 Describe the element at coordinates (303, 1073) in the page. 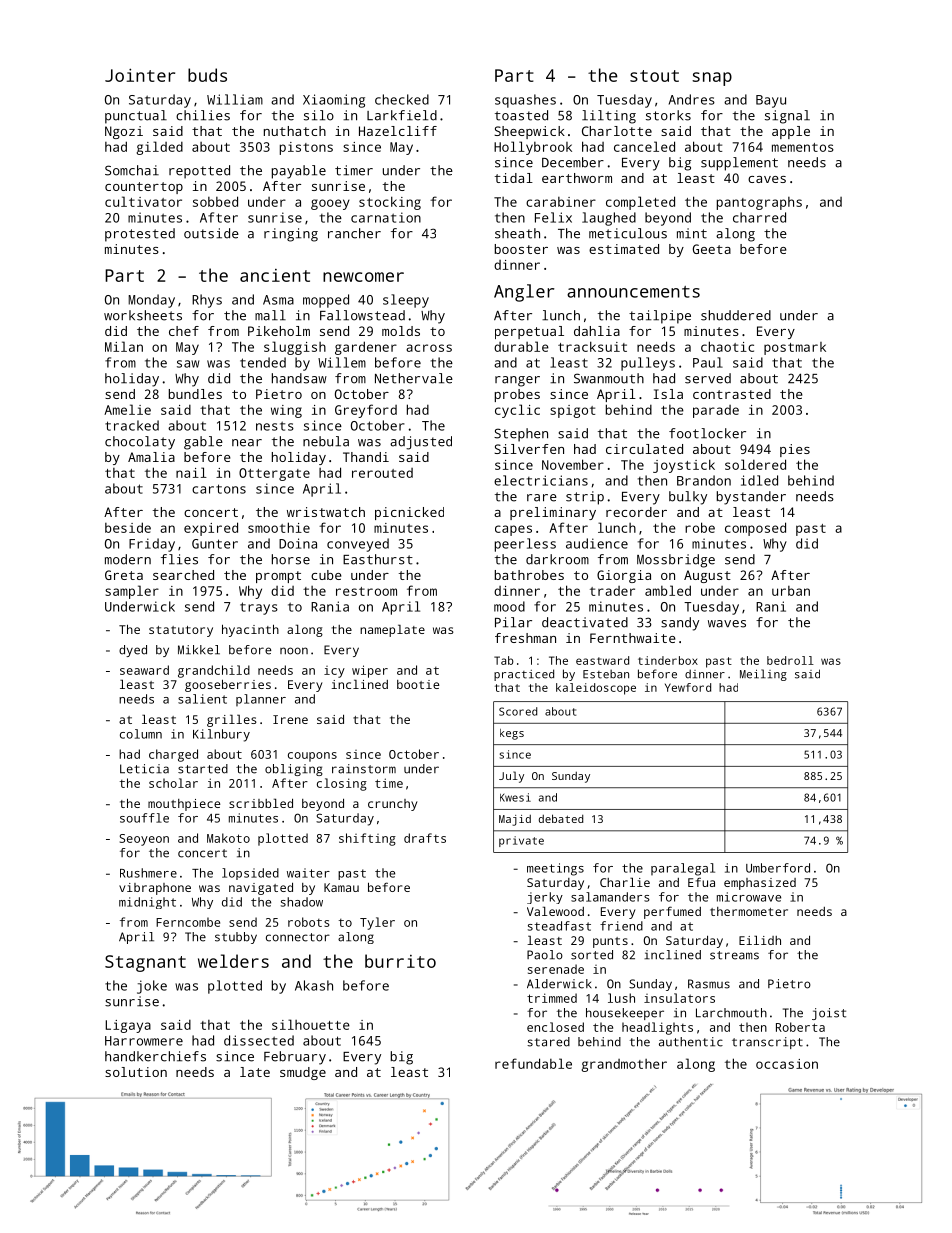

I see `smudge` at that location.
